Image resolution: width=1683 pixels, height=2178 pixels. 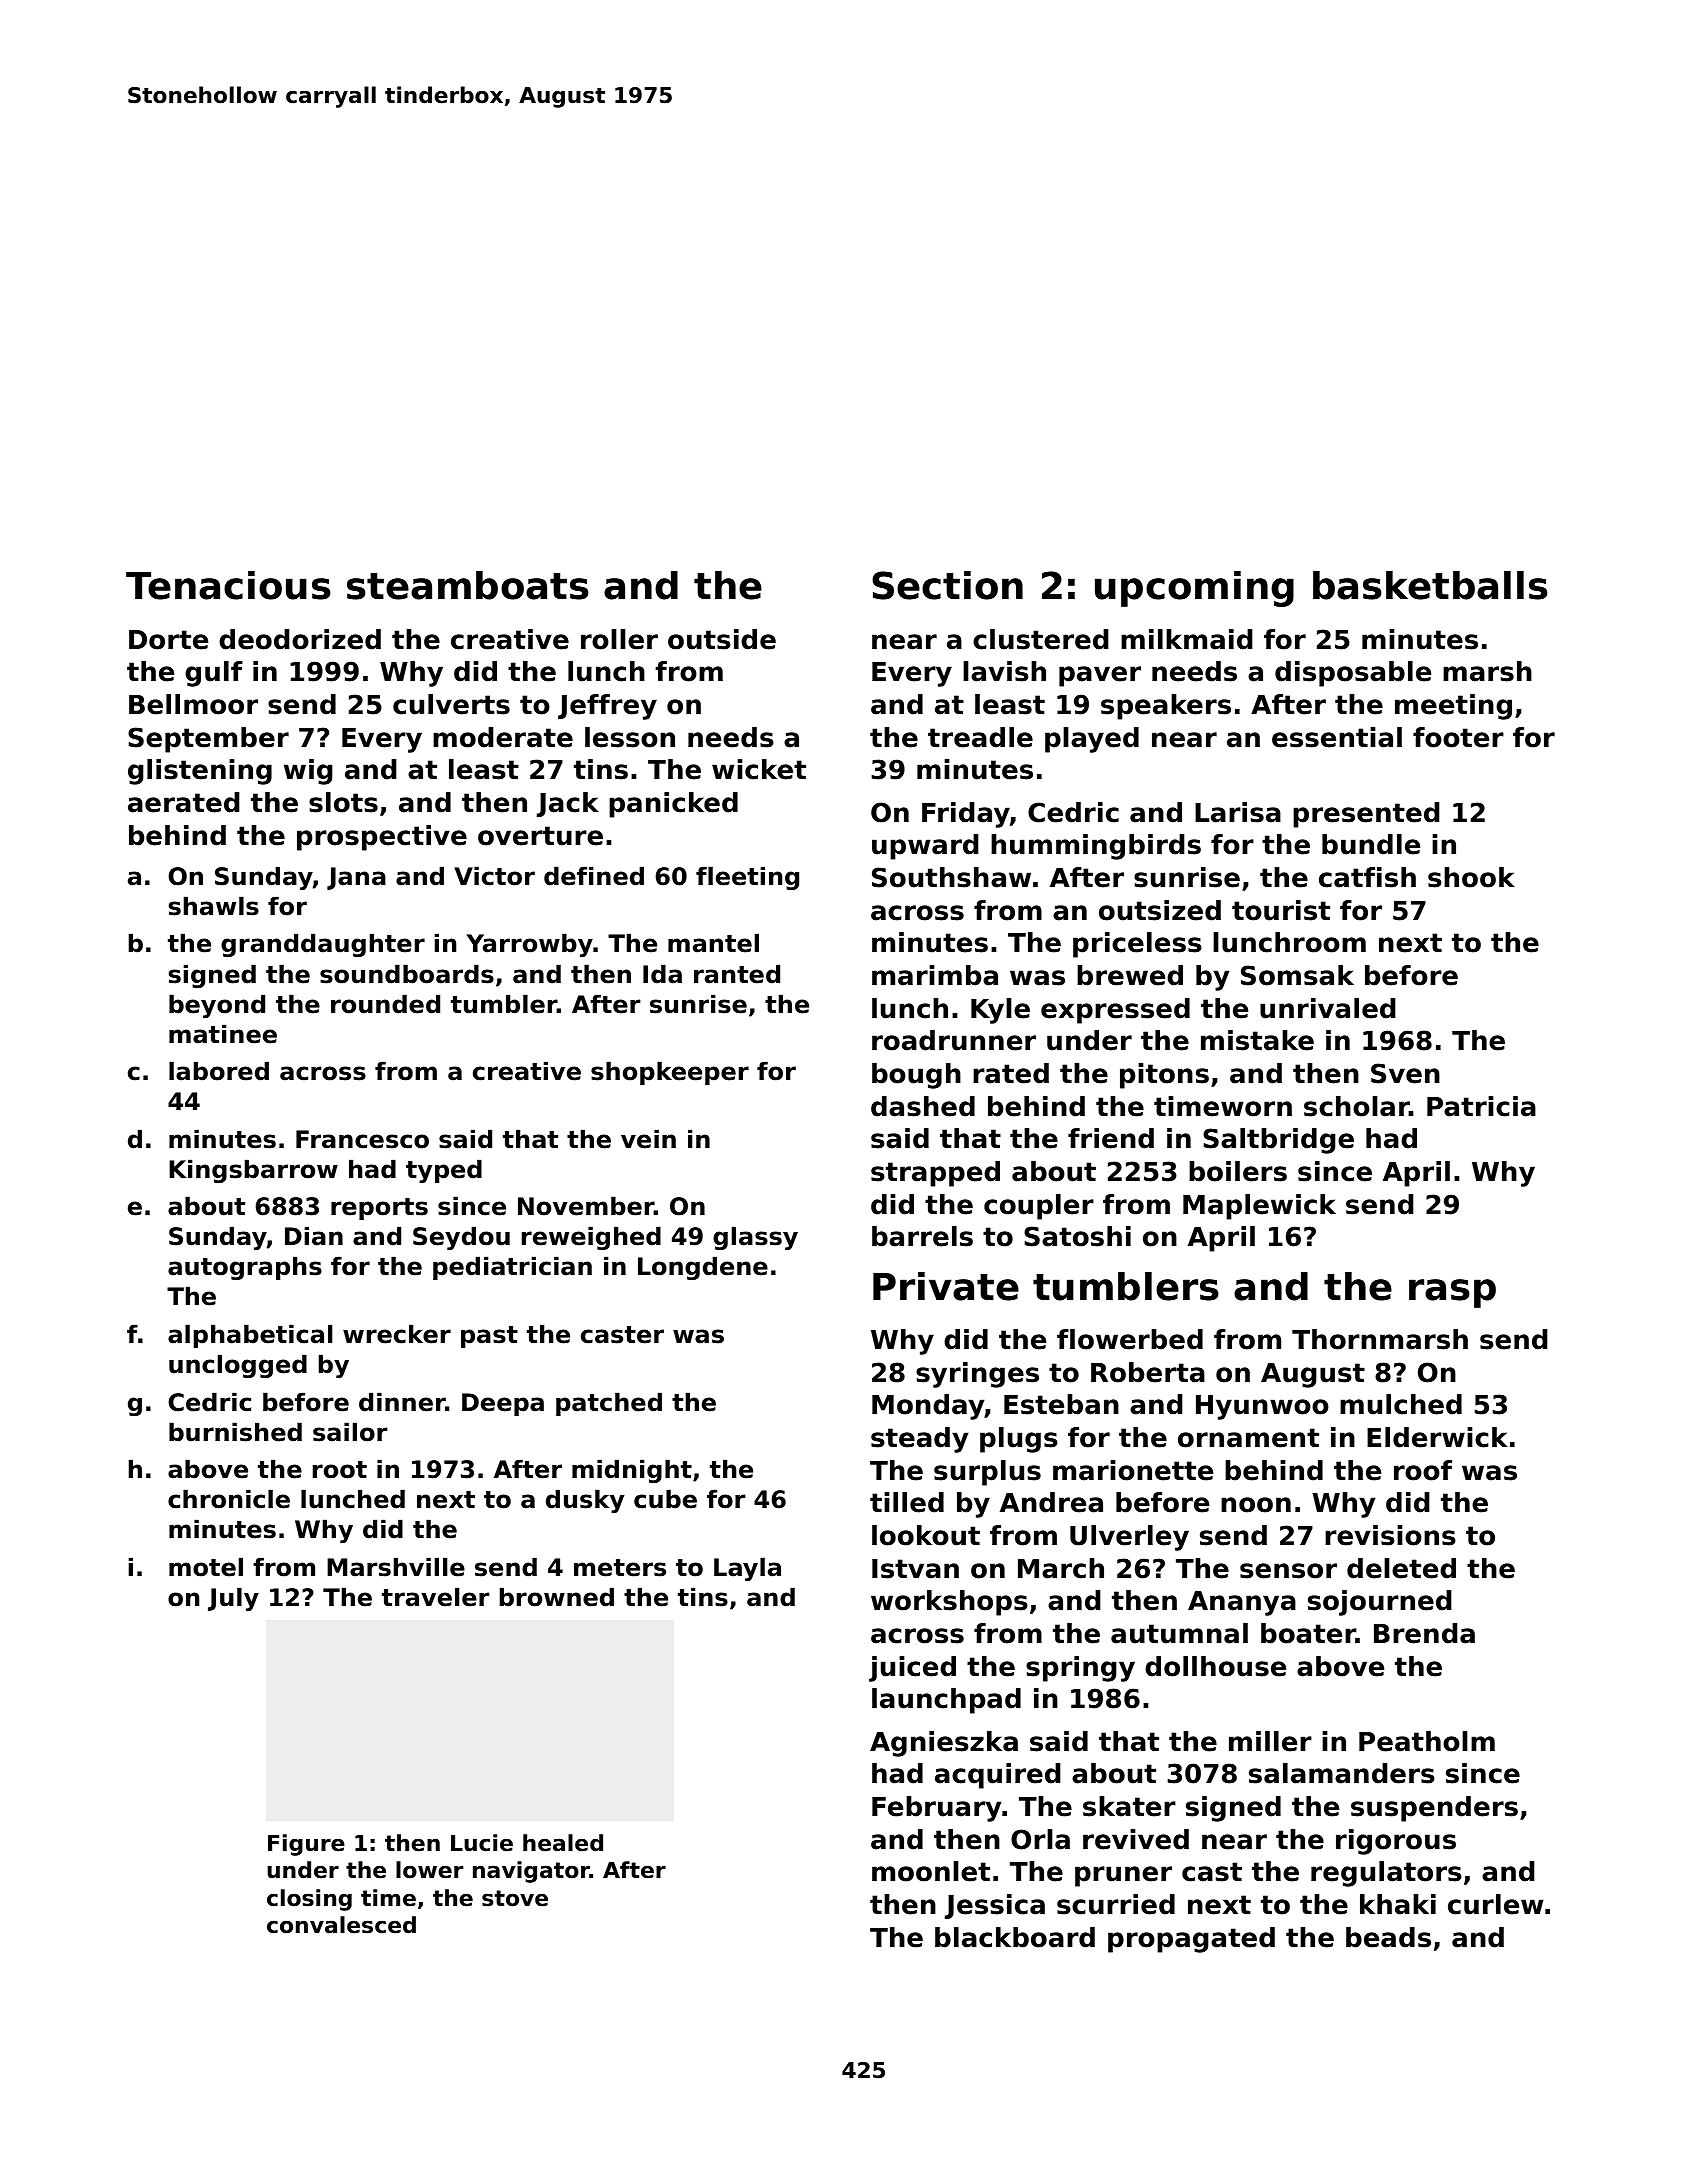 What do you see at coordinates (341, 1925) in the page?
I see `convalesced` at bounding box center [341, 1925].
